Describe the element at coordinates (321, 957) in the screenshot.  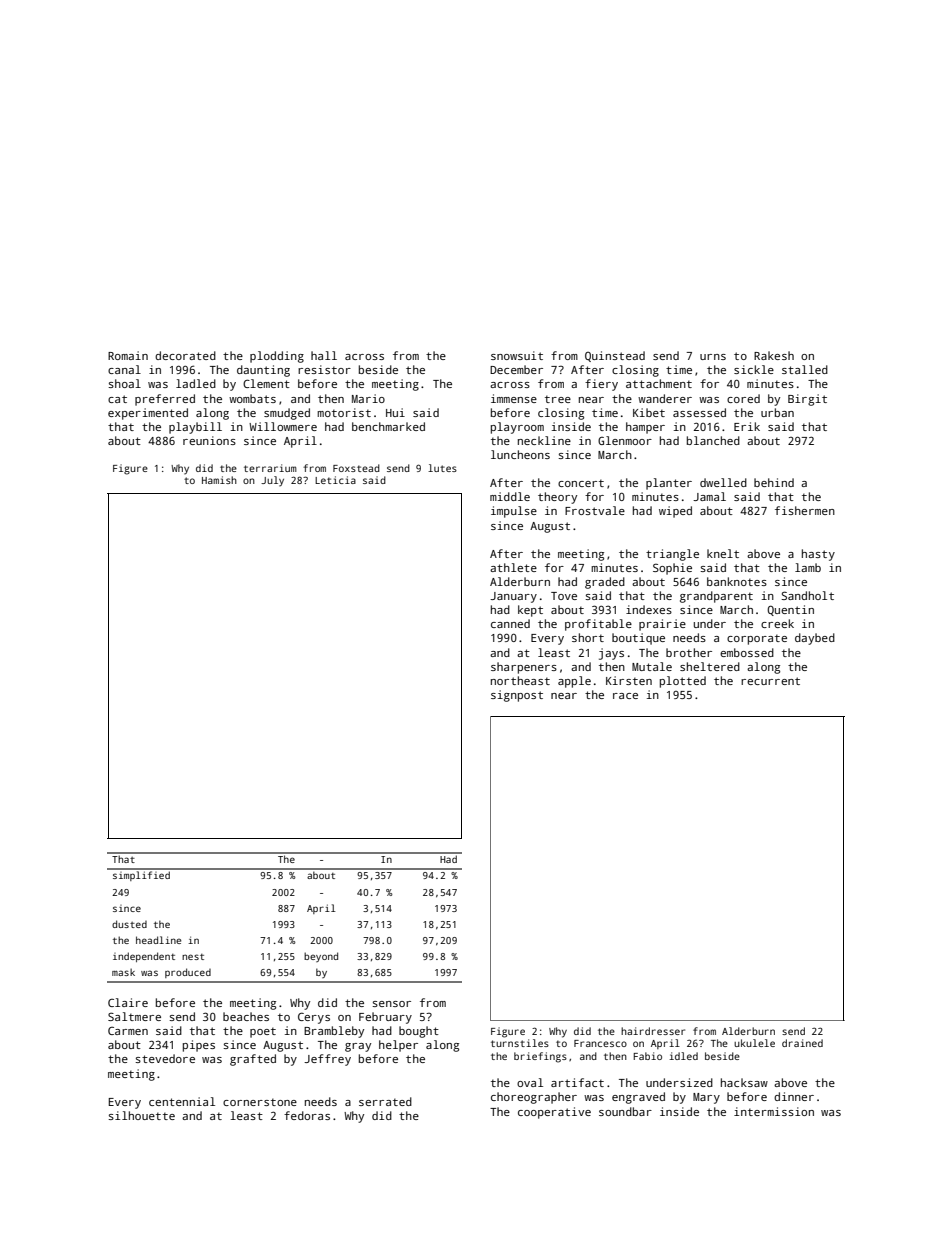
I see `beyond` at that location.
